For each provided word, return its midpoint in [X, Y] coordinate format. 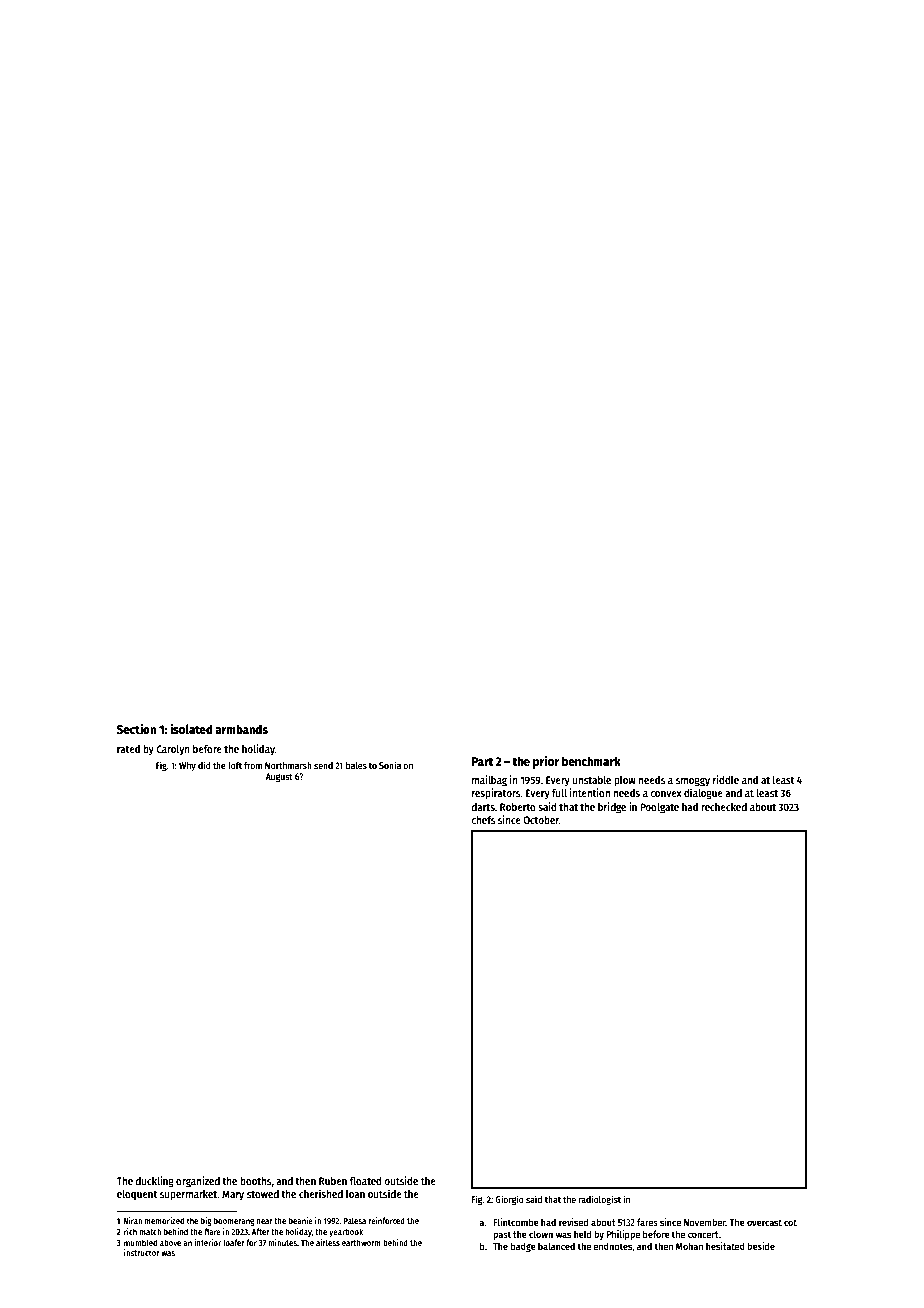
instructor [142, 1252]
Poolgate [659, 808]
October [541, 820]
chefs [483, 820]
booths [255, 1181]
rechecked [724, 807]
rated [128, 749]
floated [365, 1181]
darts [483, 807]
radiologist [600, 1200]
